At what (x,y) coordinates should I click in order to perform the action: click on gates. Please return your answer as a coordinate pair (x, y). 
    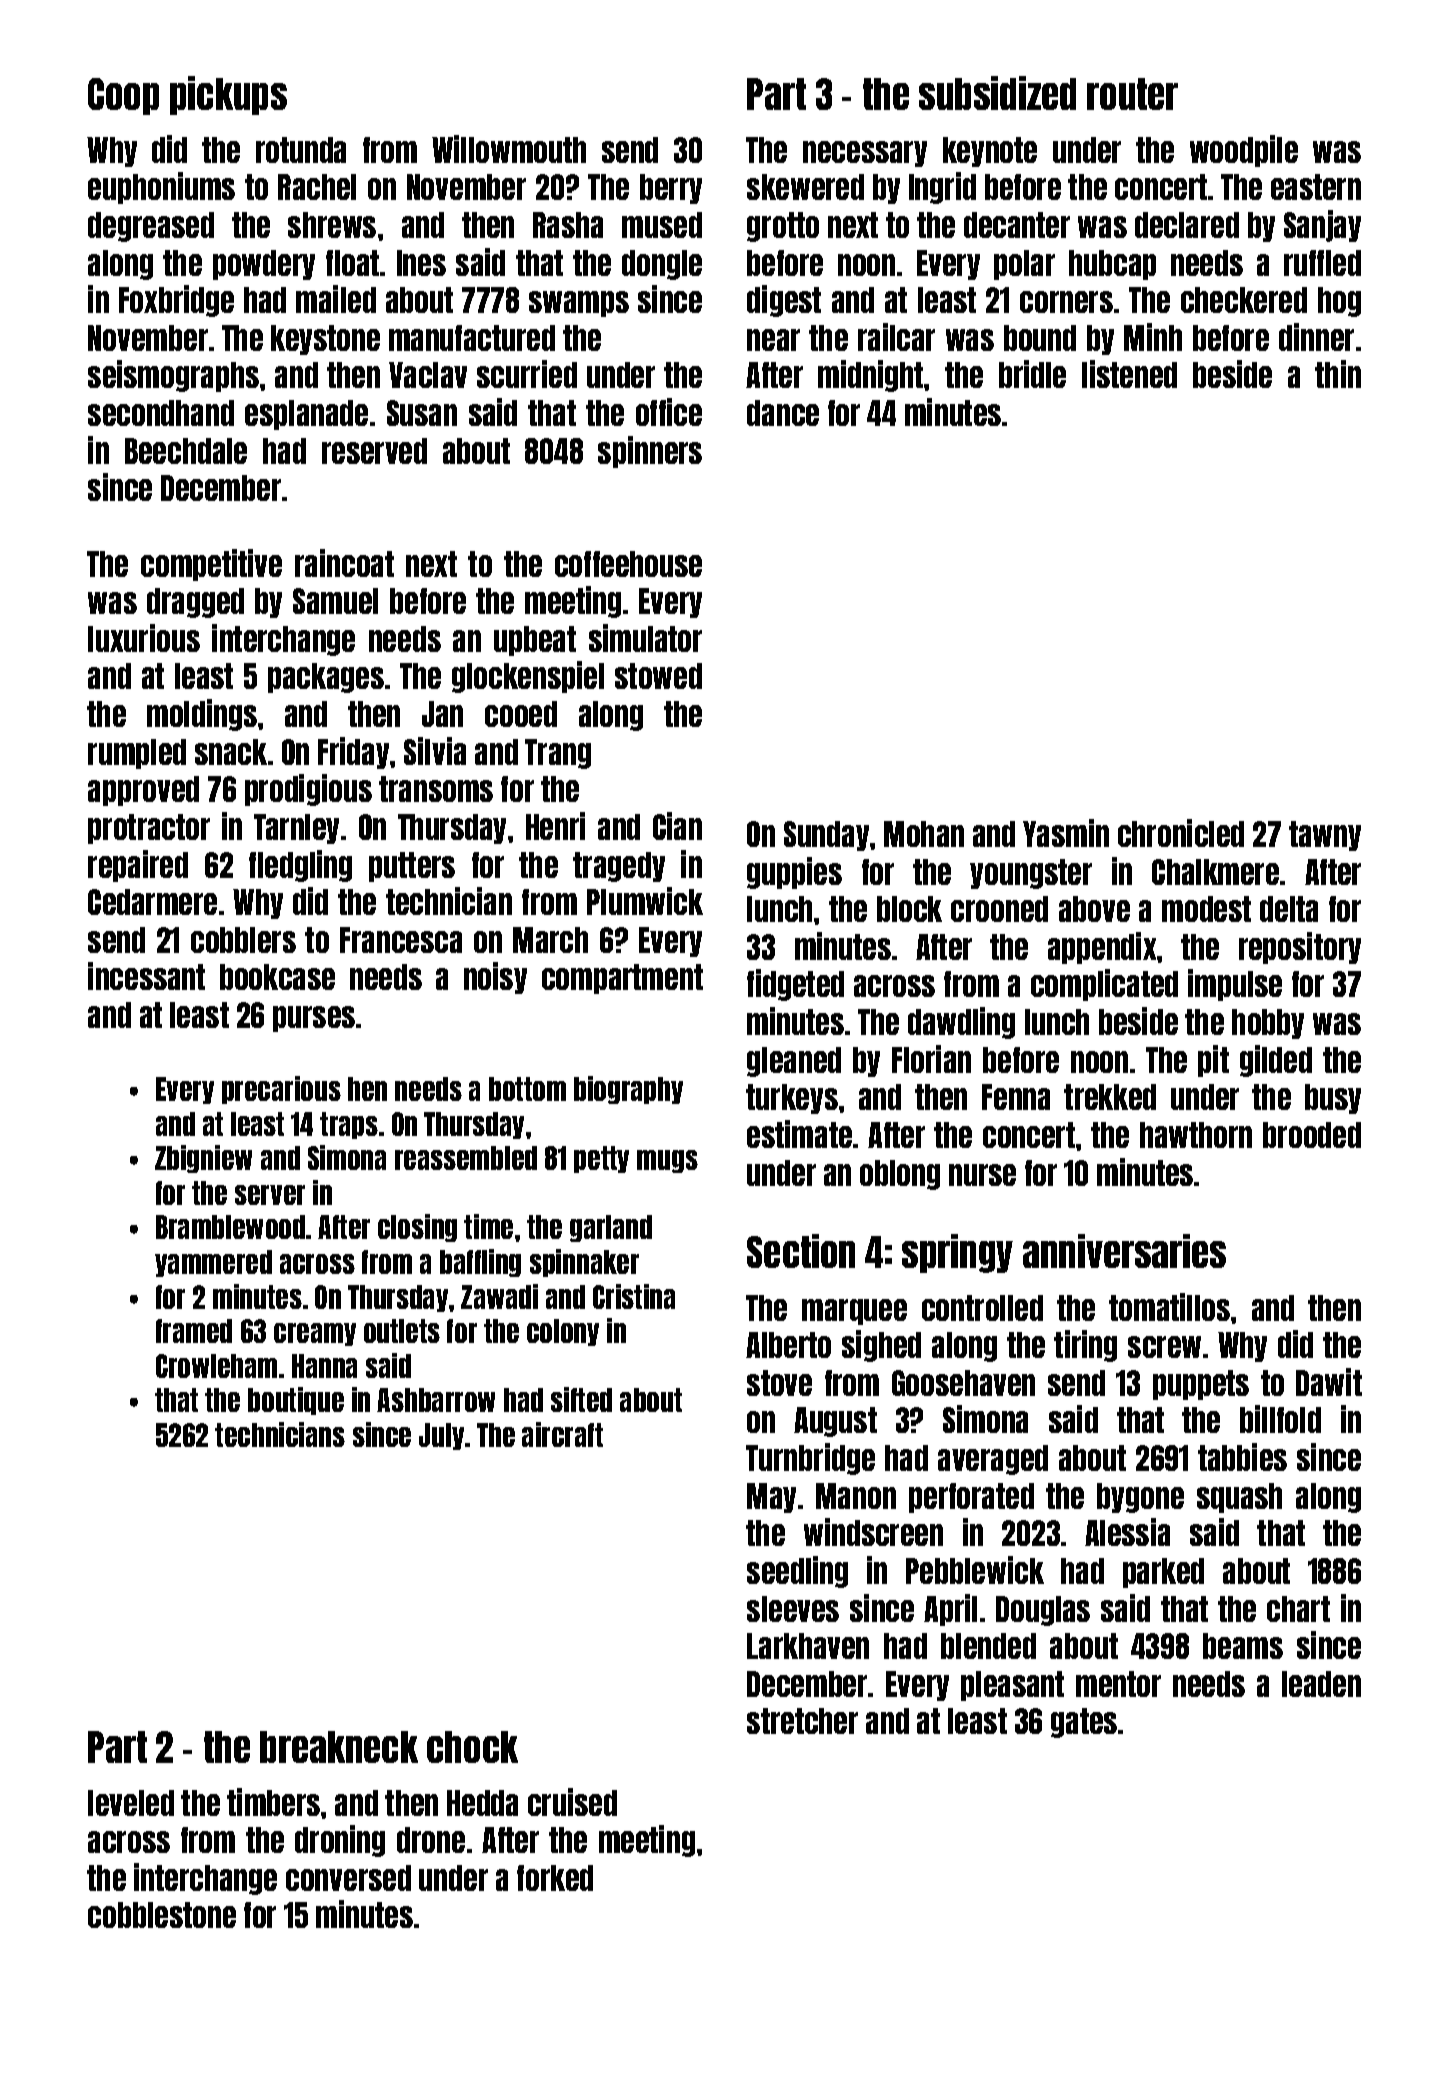
    Looking at the image, I should click on (1084, 1723).
